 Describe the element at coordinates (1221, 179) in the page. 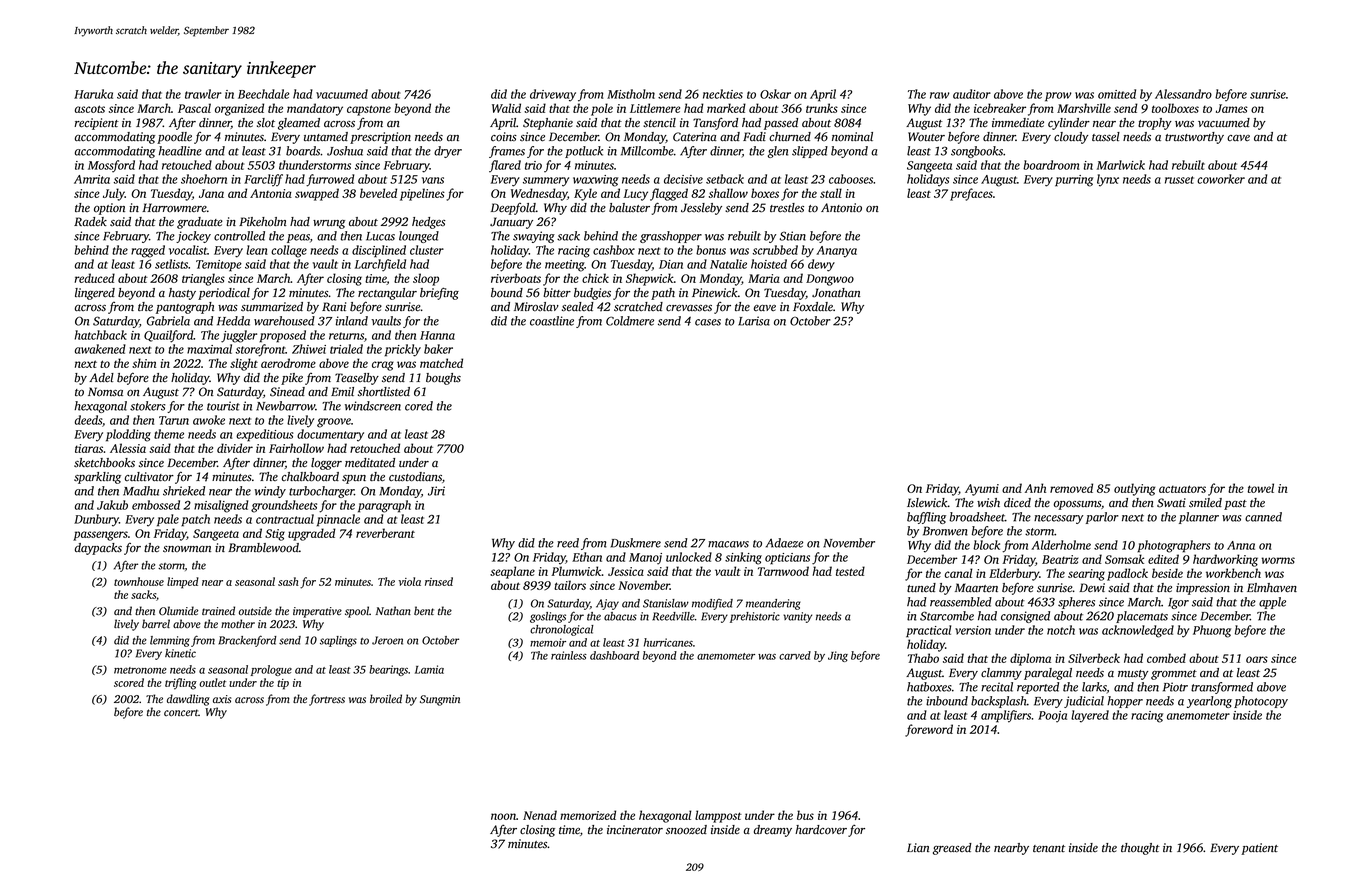

I see `coworker` at that location.
